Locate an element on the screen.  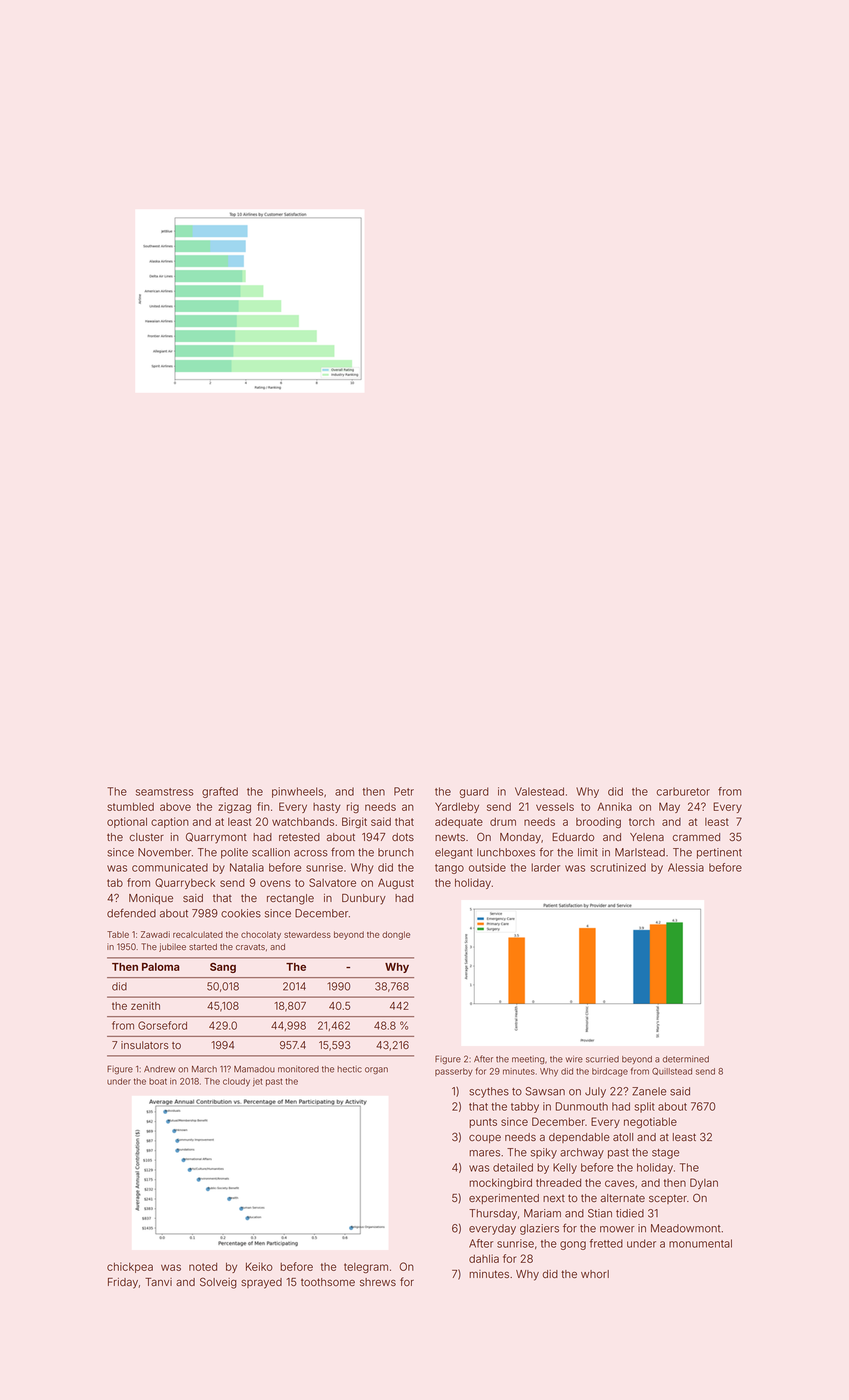
brooding is located at coordinates (598, 823).
